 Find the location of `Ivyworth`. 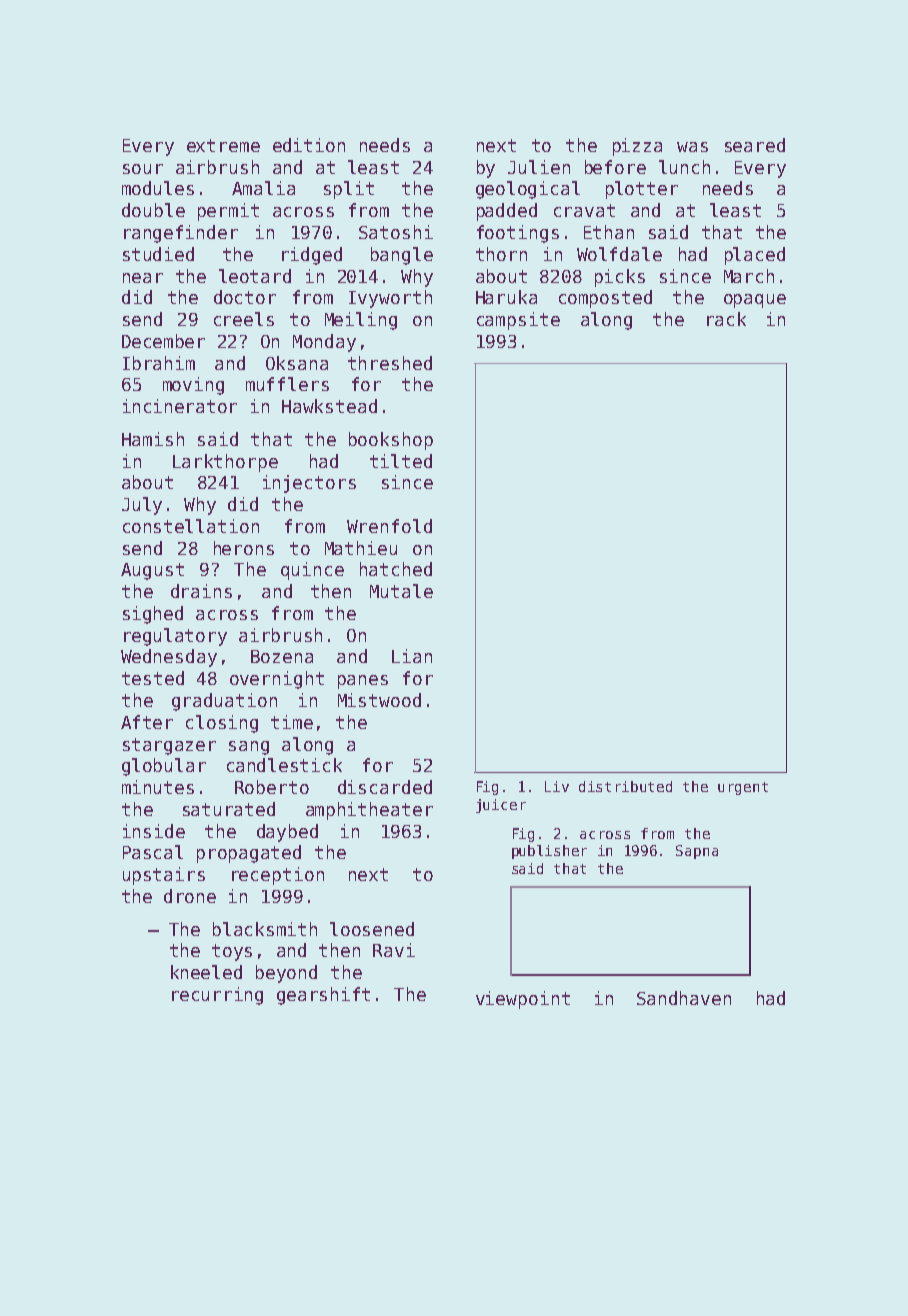

Ivyworth is located at coordinates (390, 299).
